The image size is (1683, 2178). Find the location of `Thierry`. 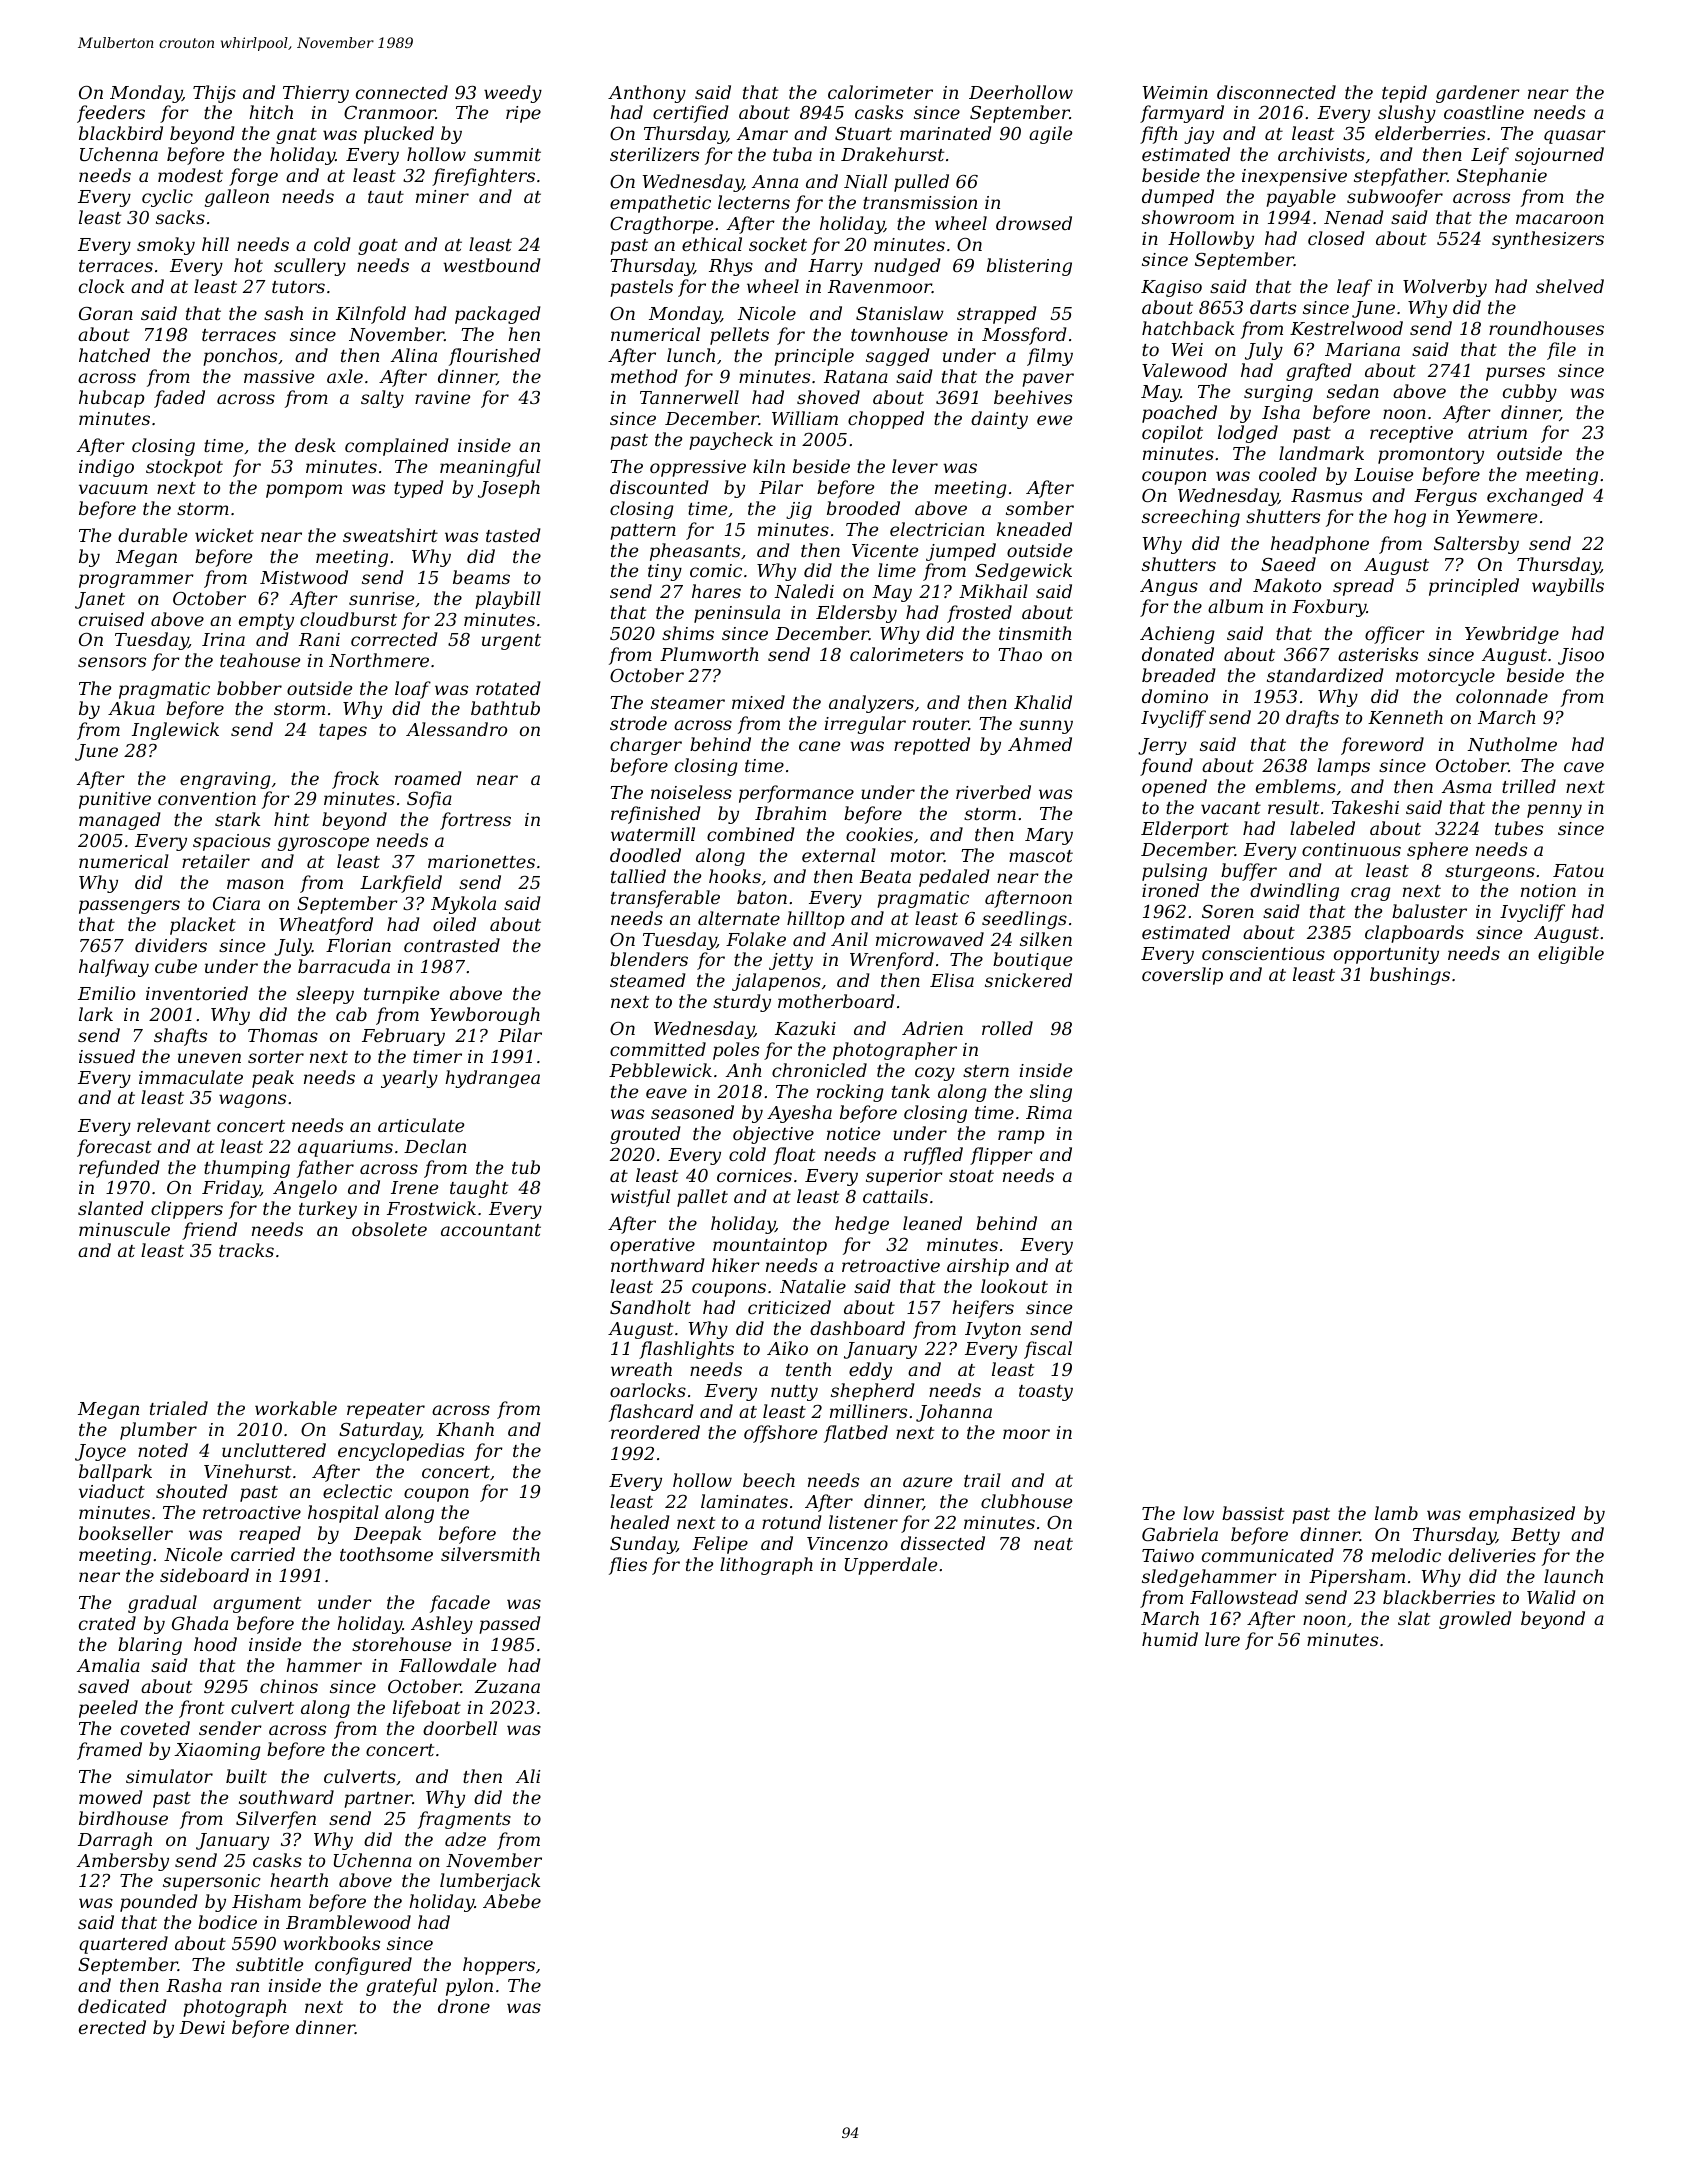

Thierry is located at coordinates (316, 94).
